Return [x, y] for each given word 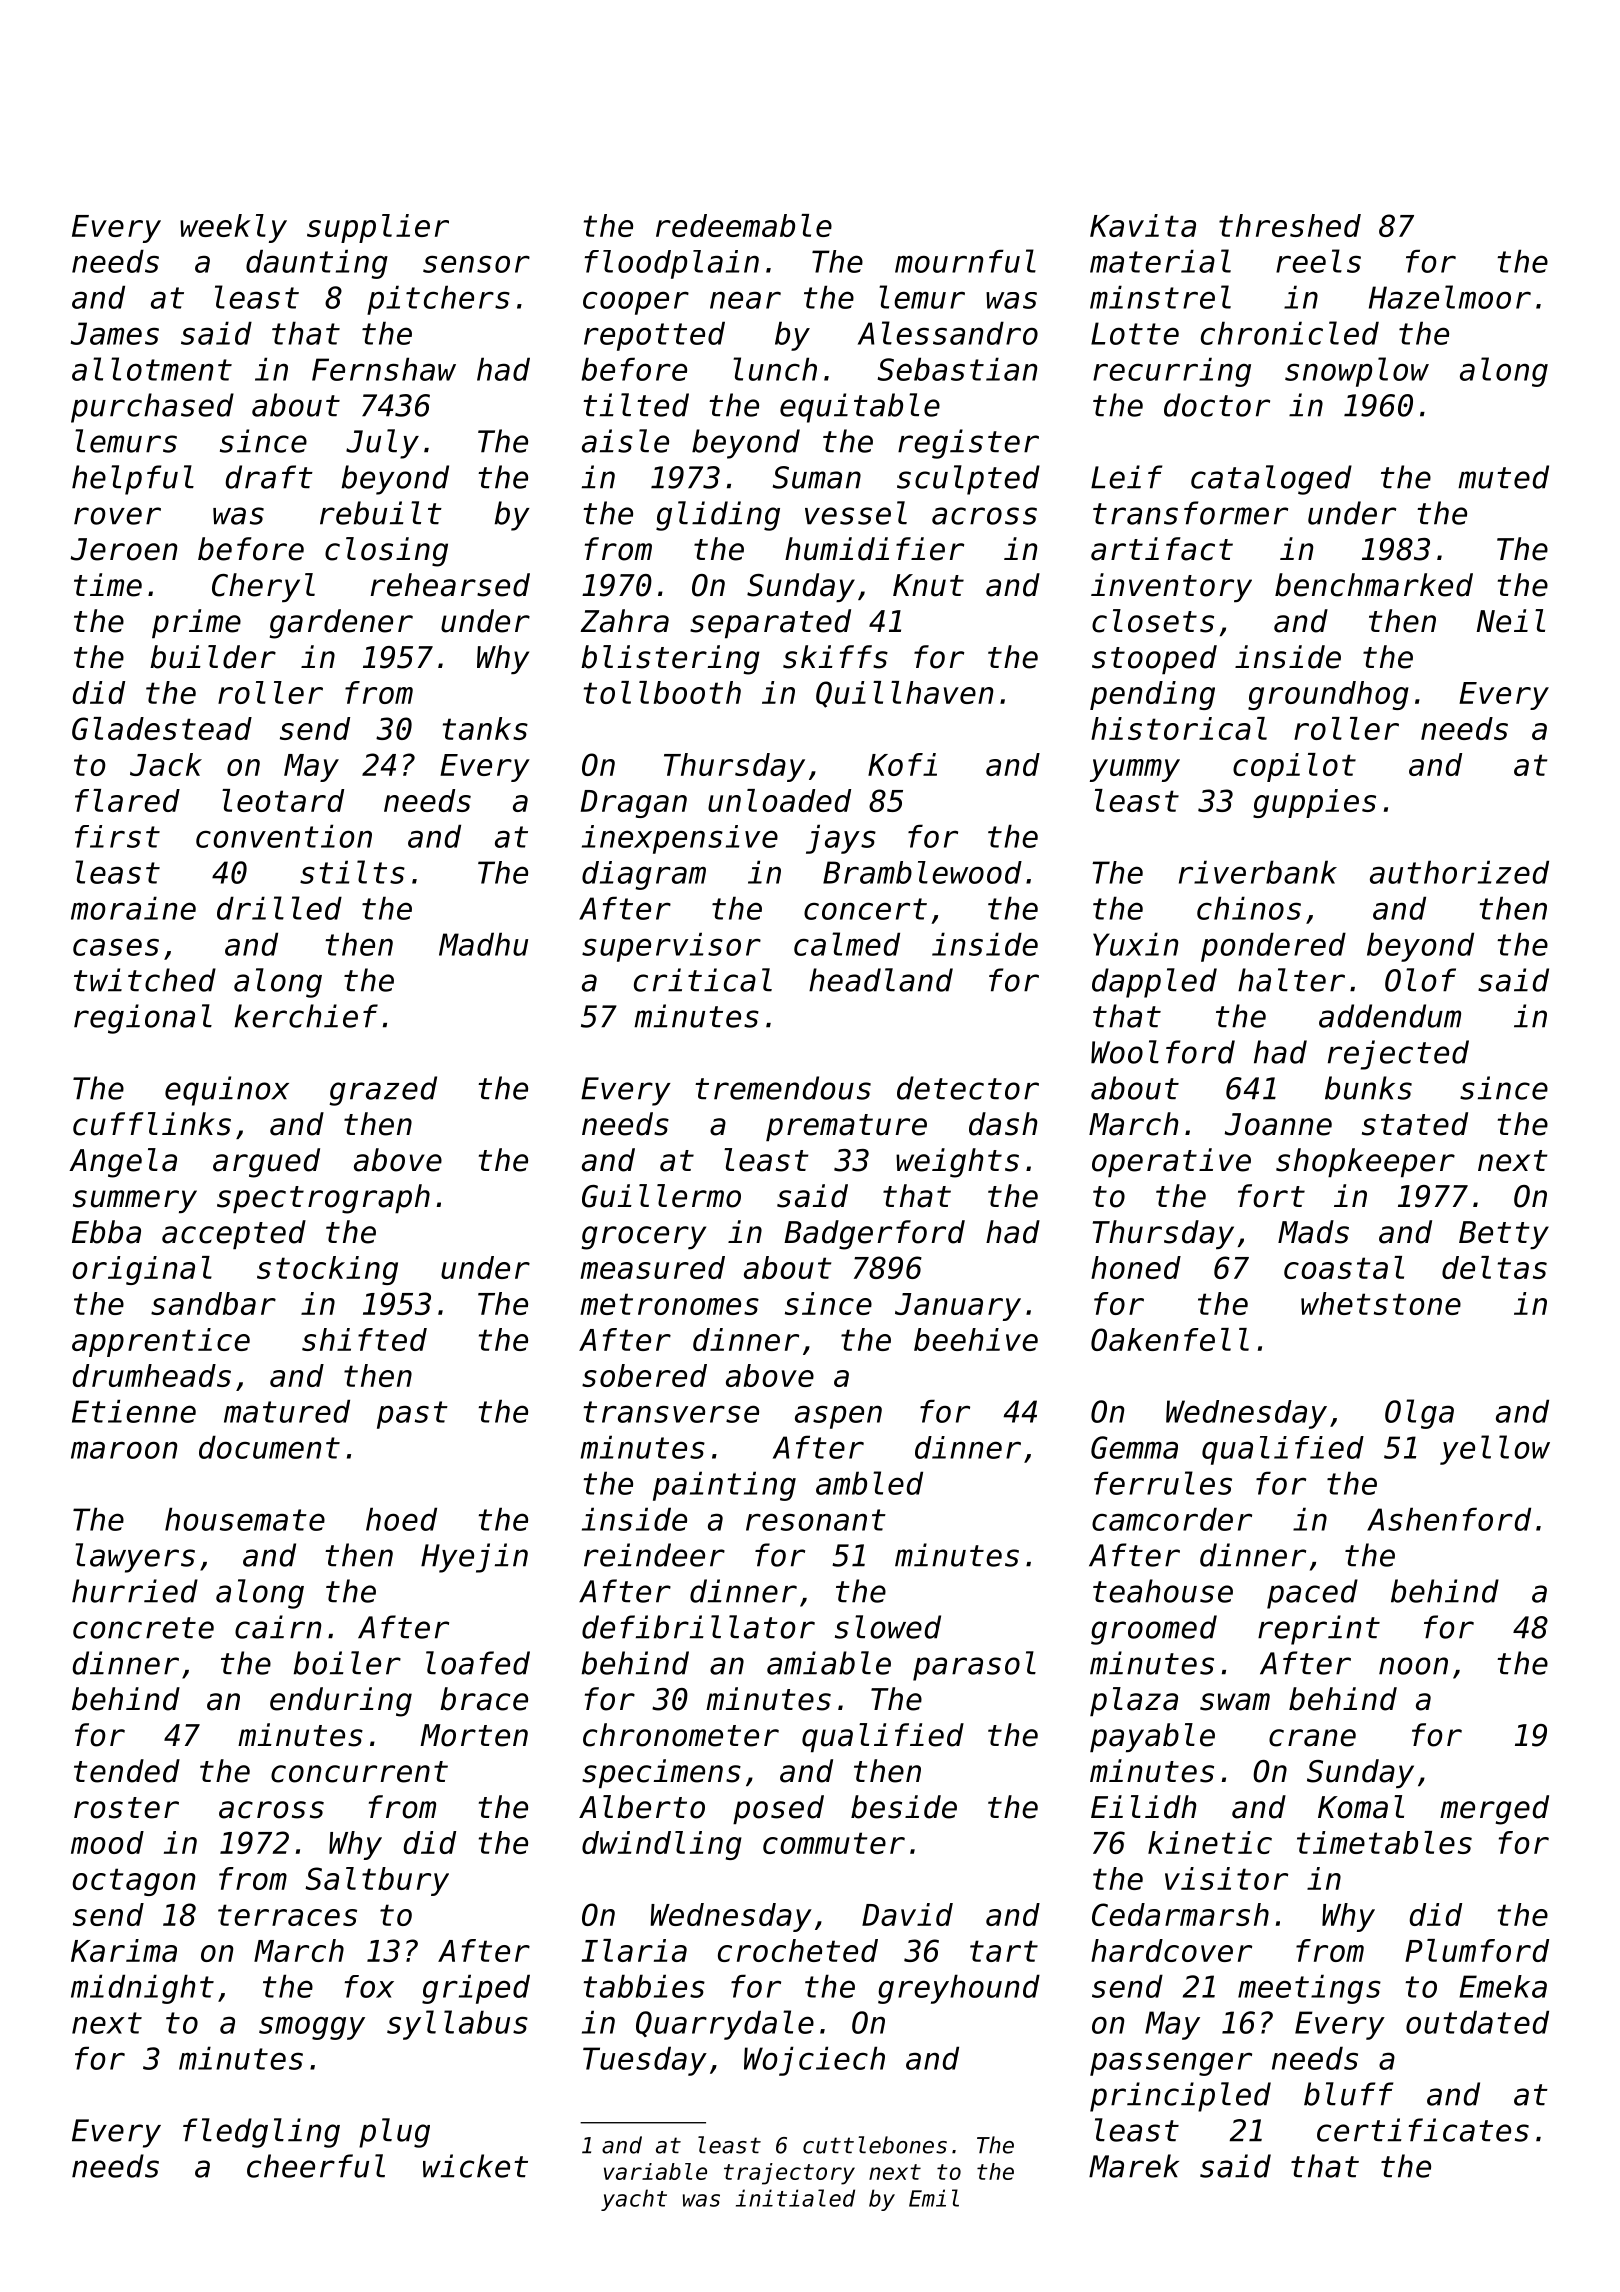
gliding [718, 516]
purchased [152, 408]
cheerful [316, 2166]
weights [957, 1163]
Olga [1419, 1414]
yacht [634, 2200]
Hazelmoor [1450, 297]
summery [135, 1201]
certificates [1423, 2130]
